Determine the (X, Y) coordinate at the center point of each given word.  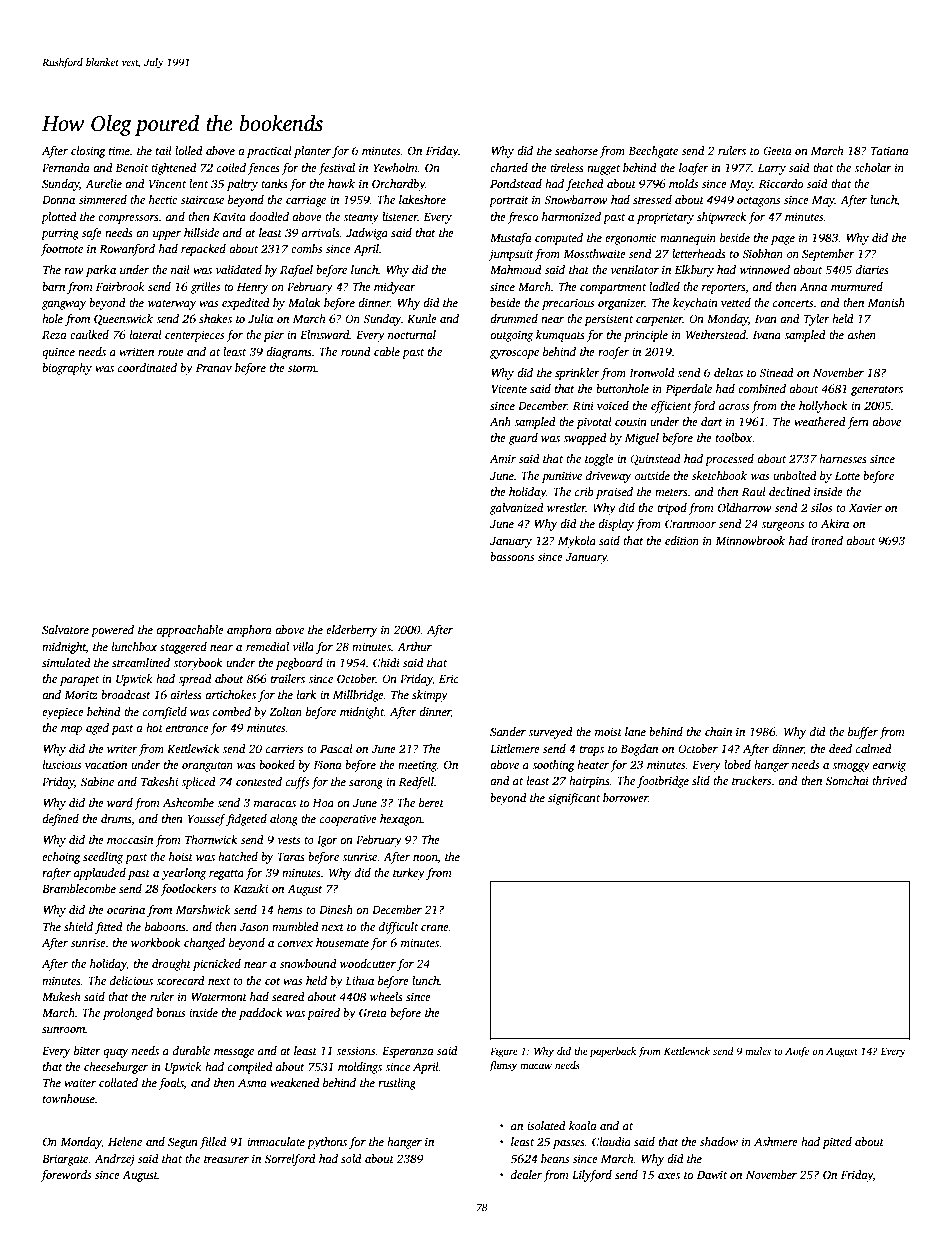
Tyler (817, 320)
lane (635, 731)
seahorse (576, 150)
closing (88, 152)
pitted (837, 1143)
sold (351, 1158)
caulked (89, 334)
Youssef (207, 820)
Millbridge (358, 696)
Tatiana (890, 150)
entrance (187, 728)
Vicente (509, 388)
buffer (863, 733)
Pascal (336, 748)
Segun (183, 1143)
